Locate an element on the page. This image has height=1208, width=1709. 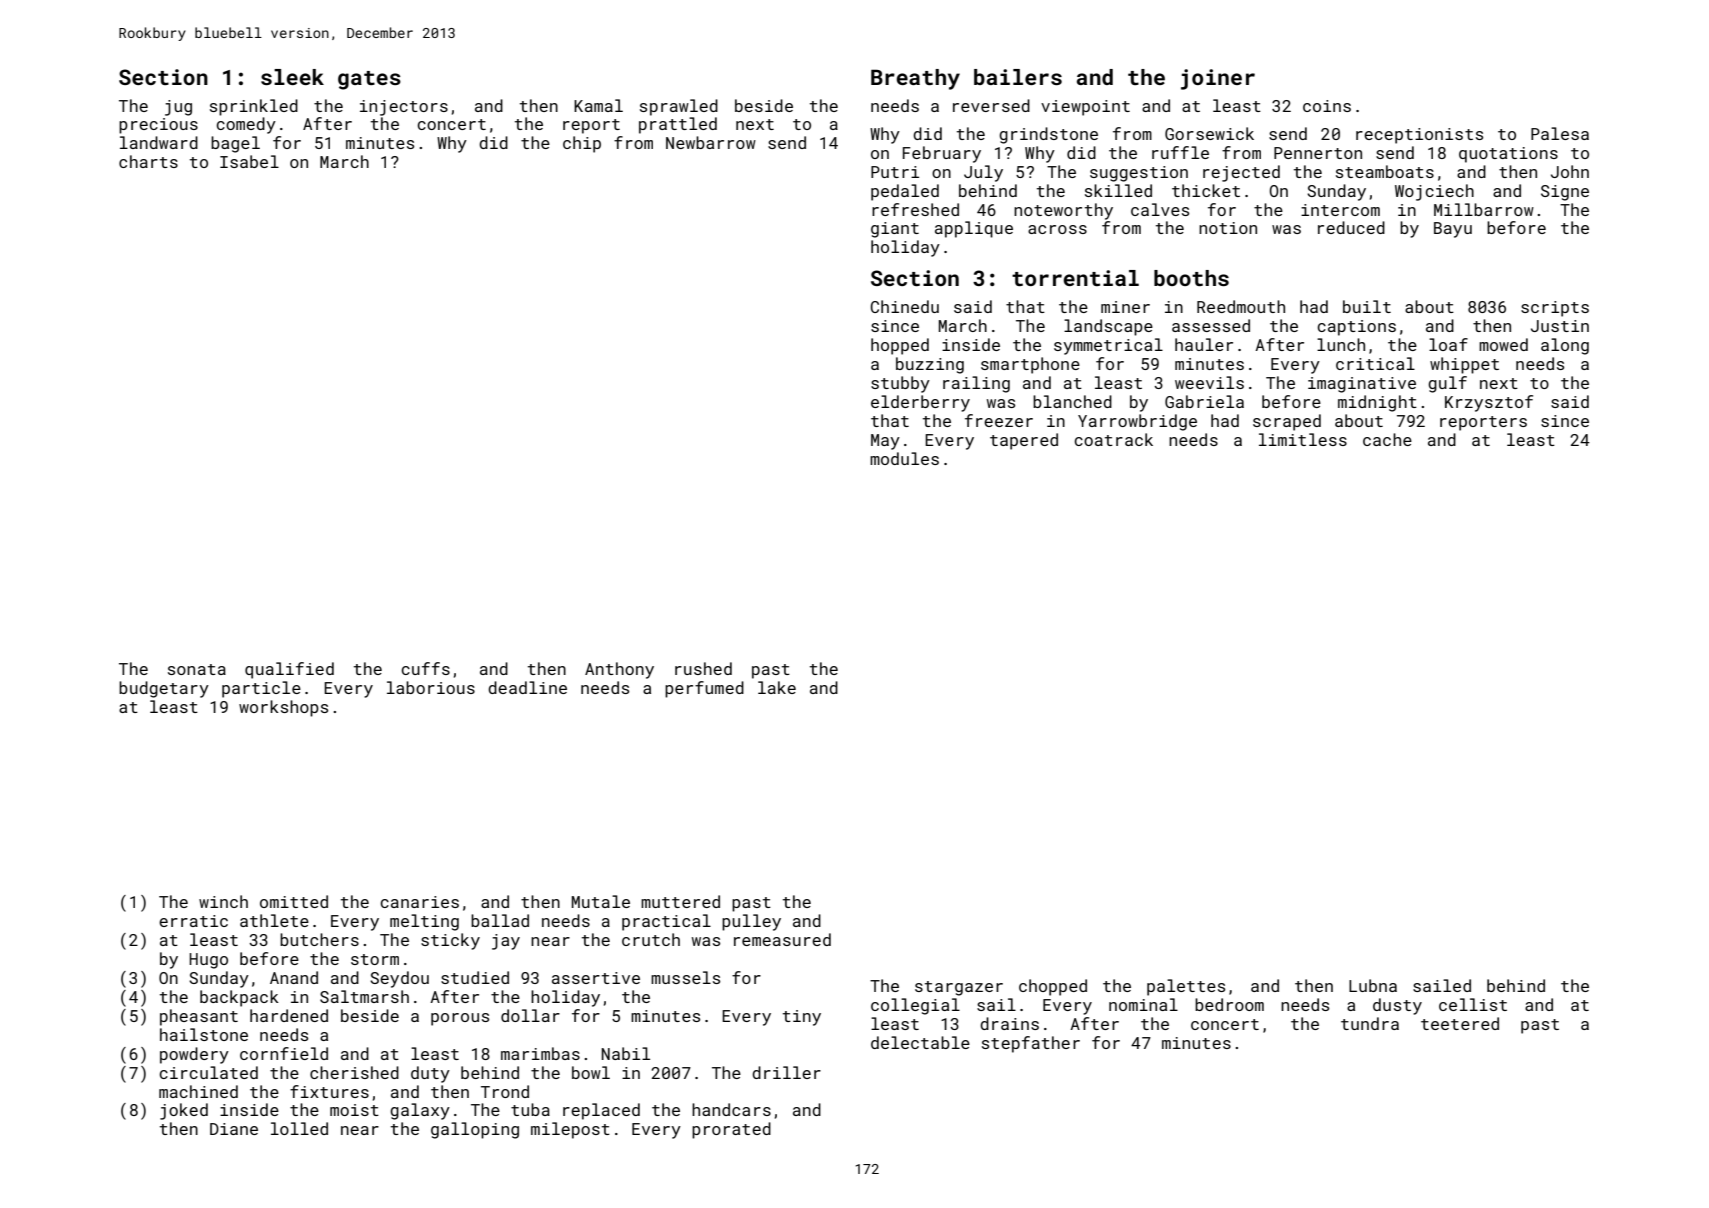
joiner is located at coordinates (1218, 79).
